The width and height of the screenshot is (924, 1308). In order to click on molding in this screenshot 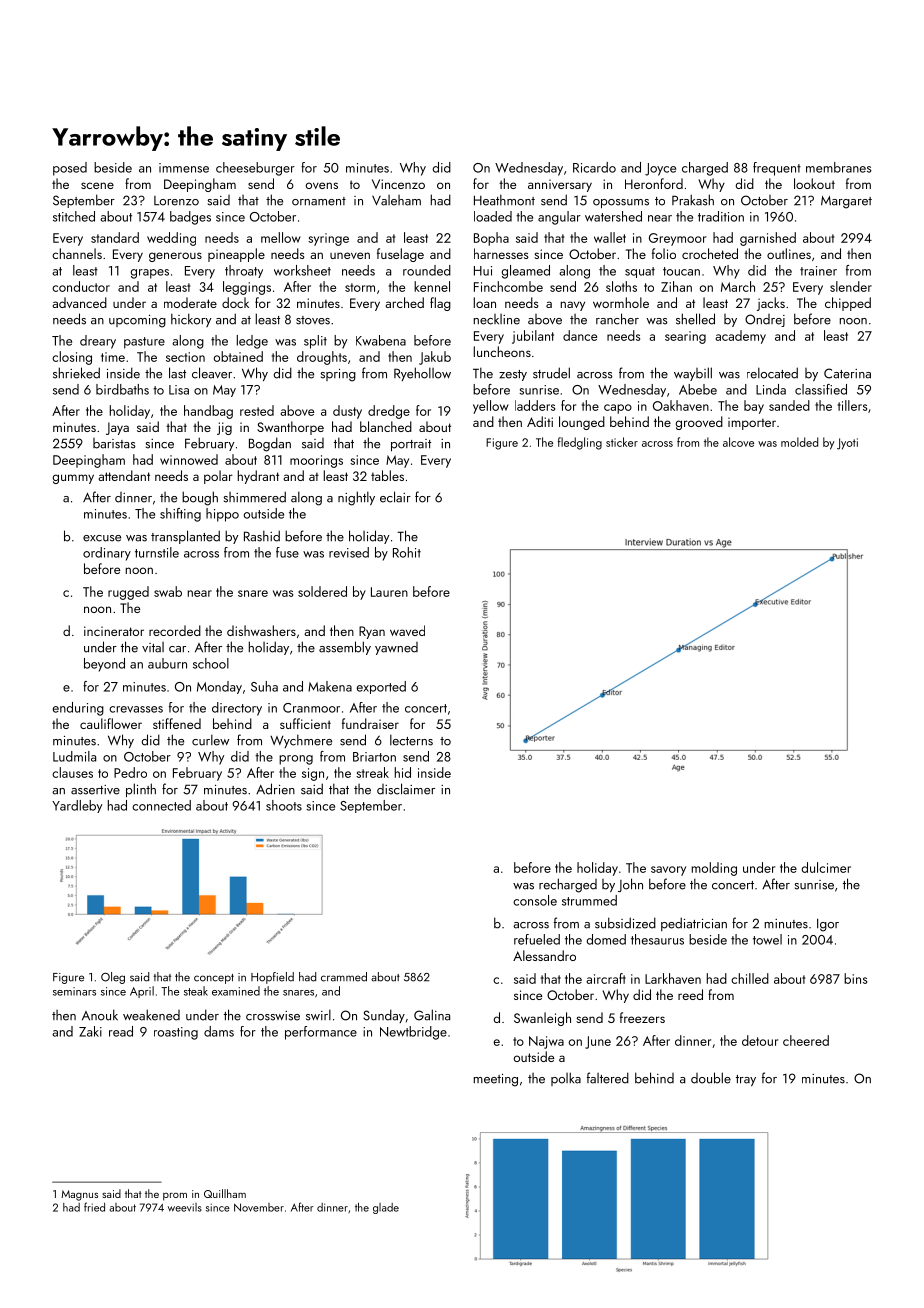, I will do `click(714, 869)`.
